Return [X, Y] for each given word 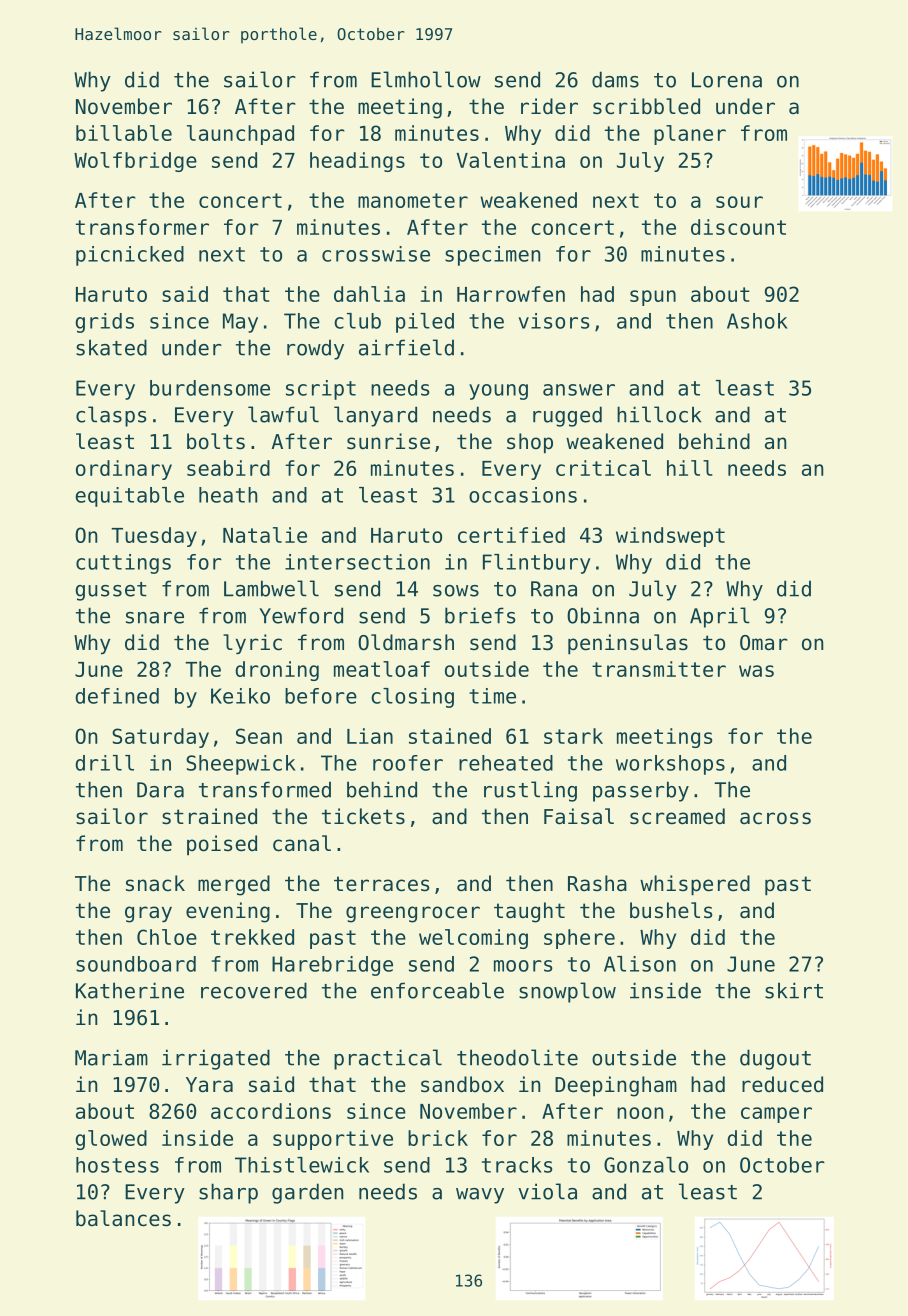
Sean [259, 736]
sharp [228, 1193]
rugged [567, 416]
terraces [381, 884]
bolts [216, 441]
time [492, 696]
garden [307, 1193]
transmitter [659, 669]
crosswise [376, 254]
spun [653, 298]
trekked [252, 937]
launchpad [240, 135]
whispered [695, 885]
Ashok [757, 321]
